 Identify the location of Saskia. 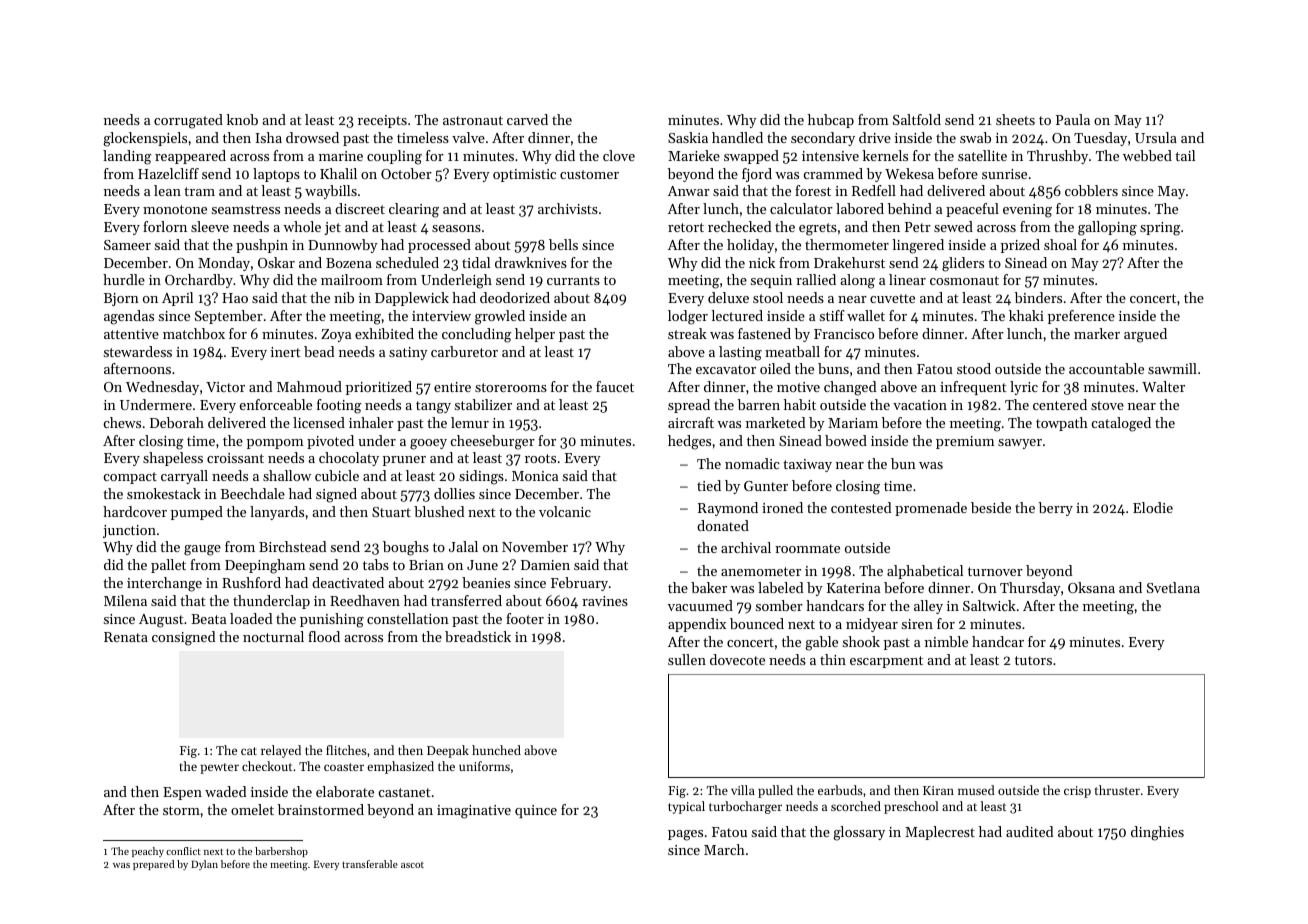
(688, 137).
